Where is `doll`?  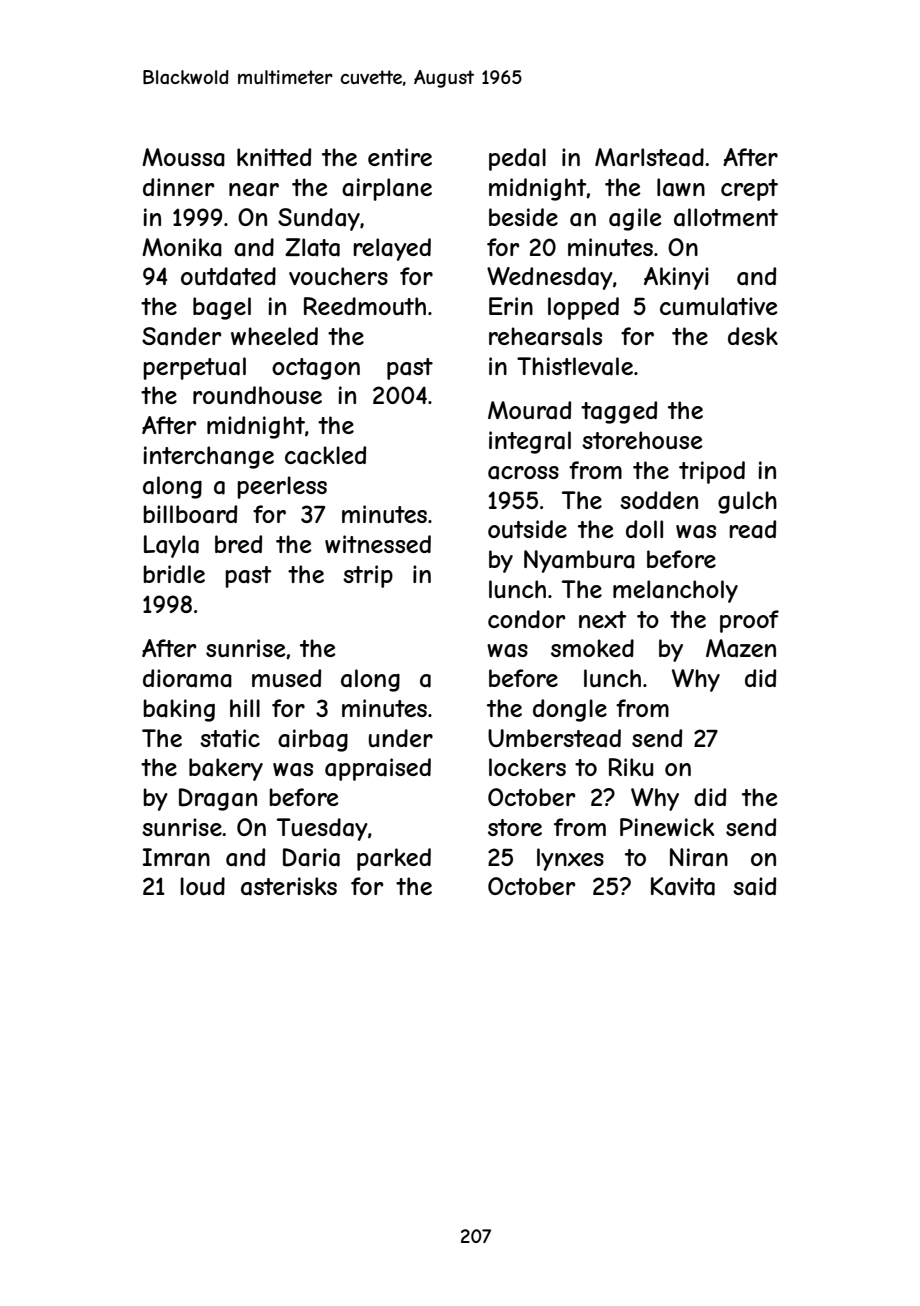
doll is located at coordinates (644, 529).
